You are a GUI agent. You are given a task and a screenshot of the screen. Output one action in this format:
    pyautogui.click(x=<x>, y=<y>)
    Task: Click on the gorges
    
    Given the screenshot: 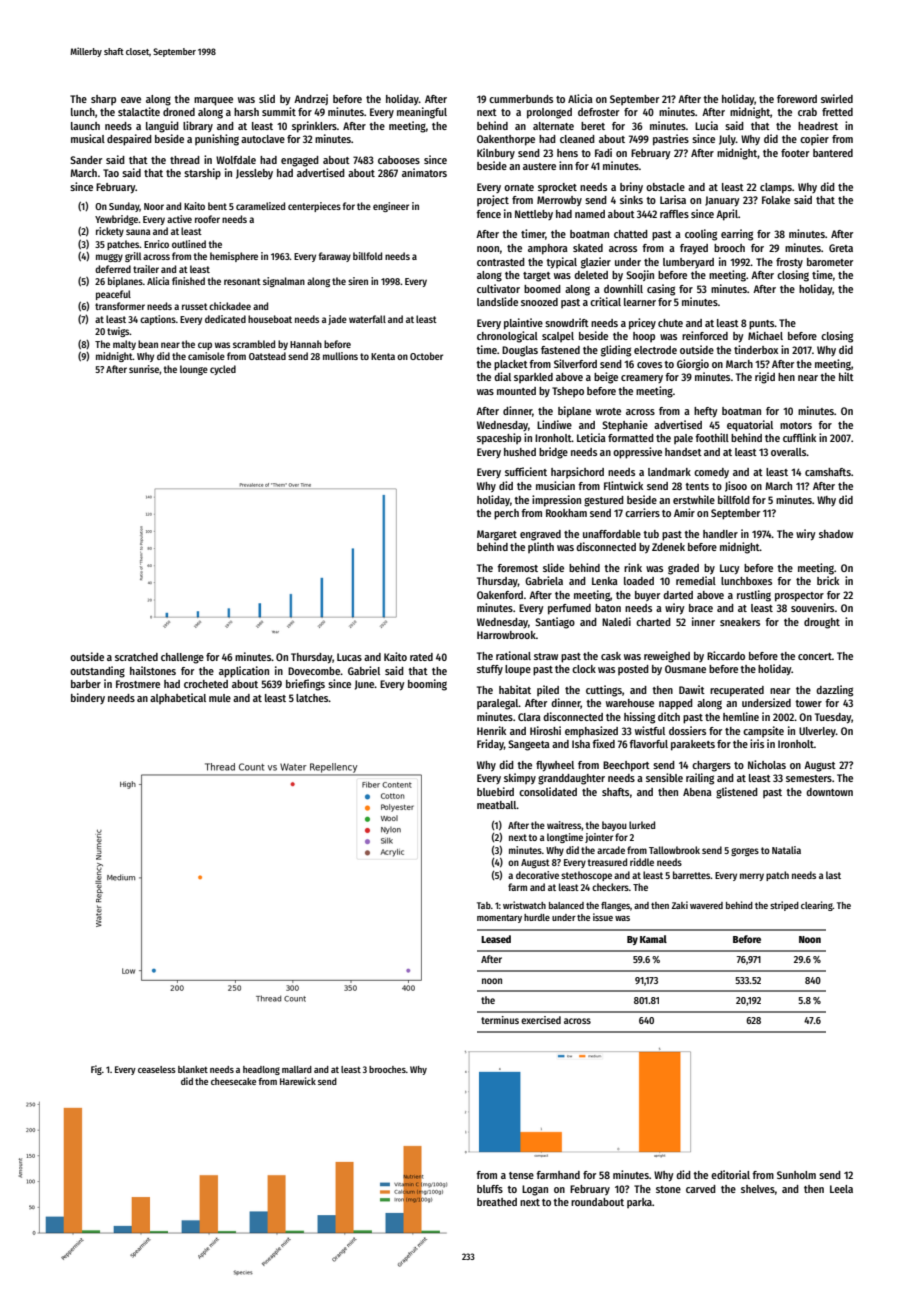 What is the action you would take?
    pyautogui.click(x=745, y=852)
